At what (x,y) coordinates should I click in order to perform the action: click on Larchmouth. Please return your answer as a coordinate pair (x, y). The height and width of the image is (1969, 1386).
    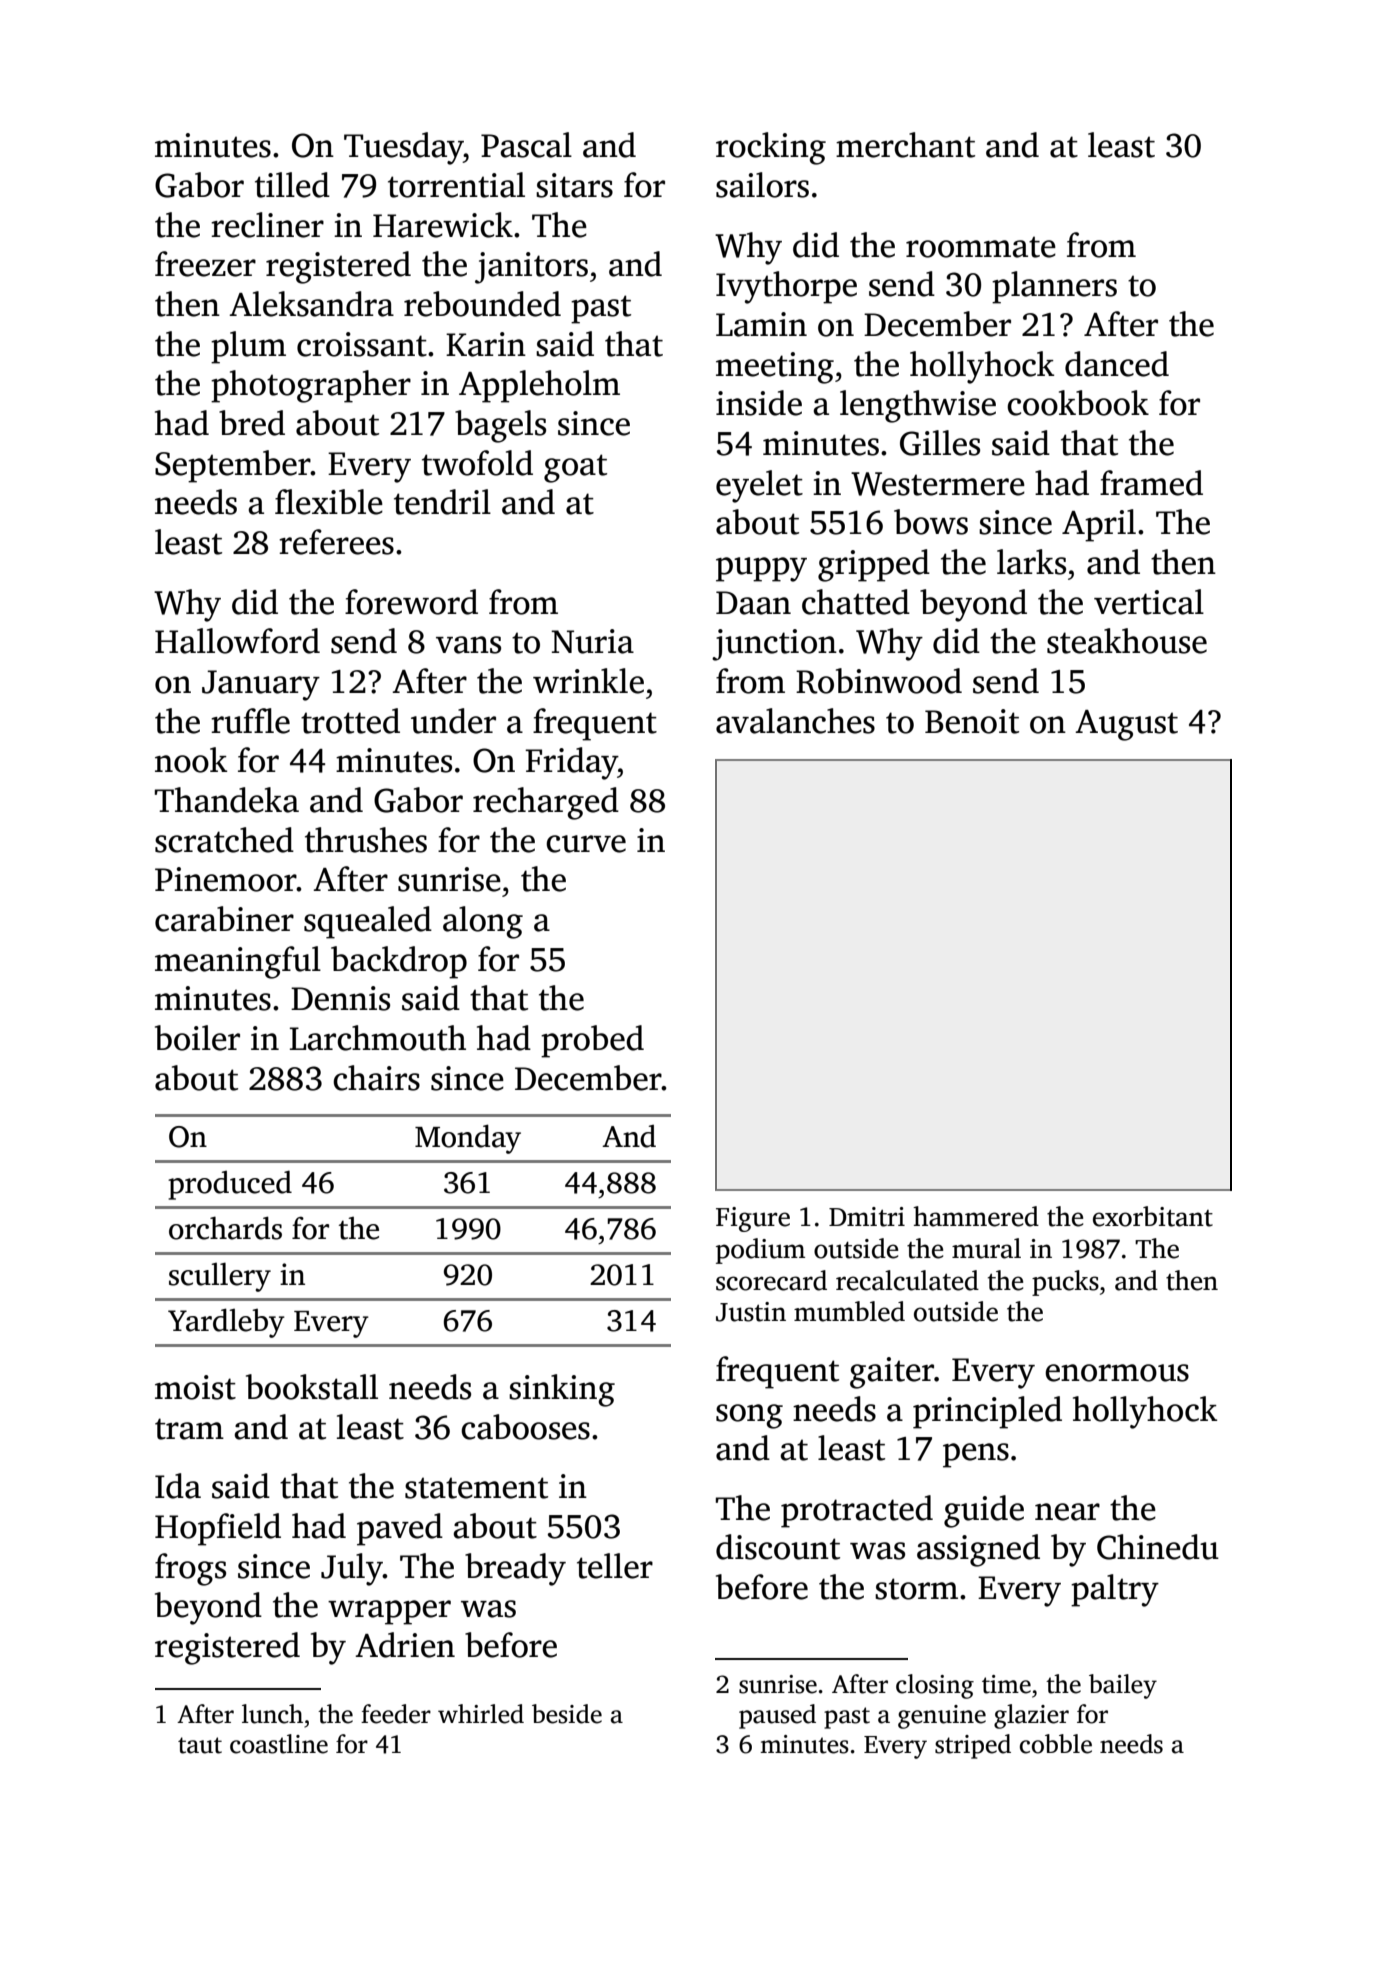
    Looking at the image, I should click on (378, 1038).
